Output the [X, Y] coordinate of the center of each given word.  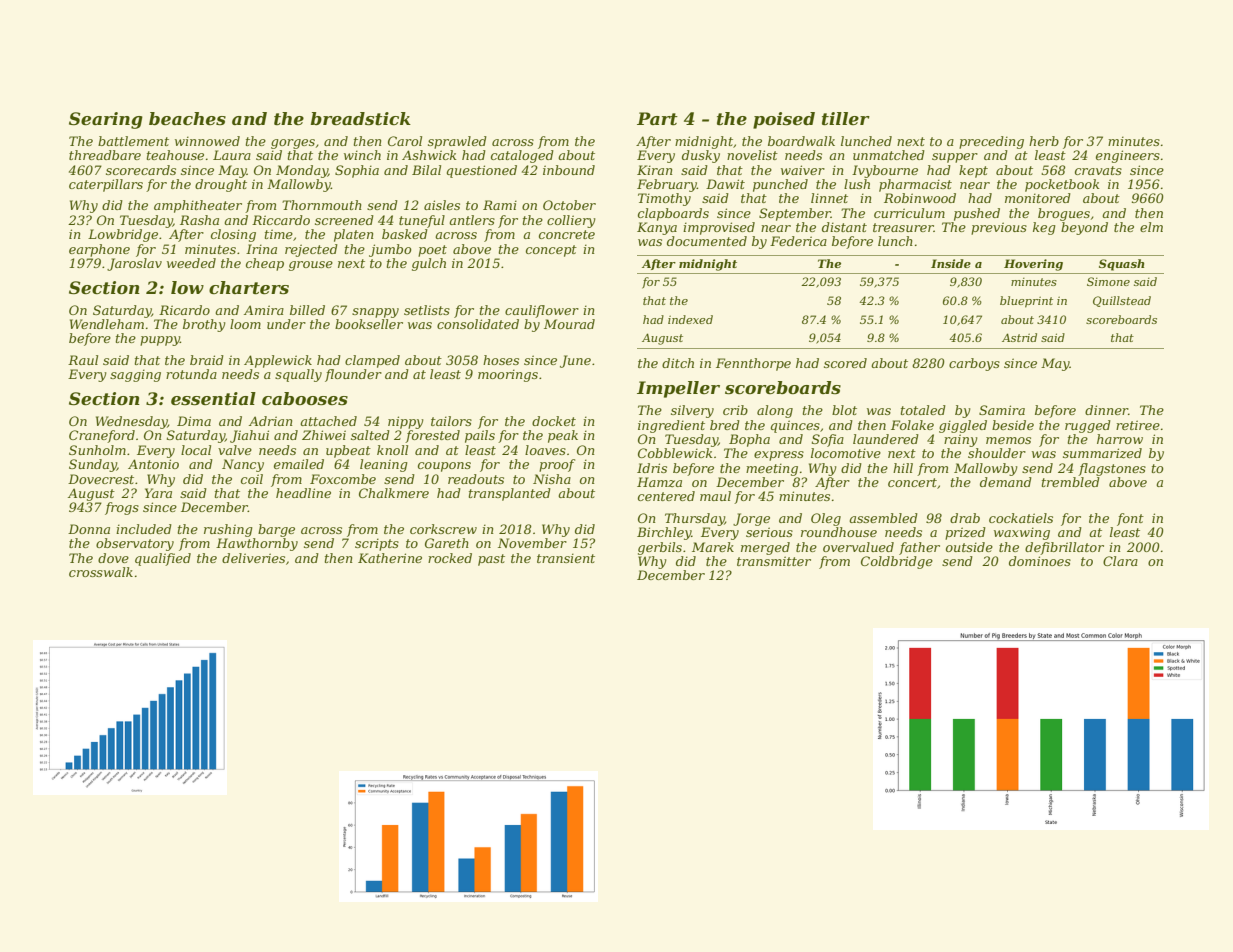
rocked [450, 558]
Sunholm [97, 450]
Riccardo [281, 220]
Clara [1120, 561]
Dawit [725, 184]
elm [1151, 227]
